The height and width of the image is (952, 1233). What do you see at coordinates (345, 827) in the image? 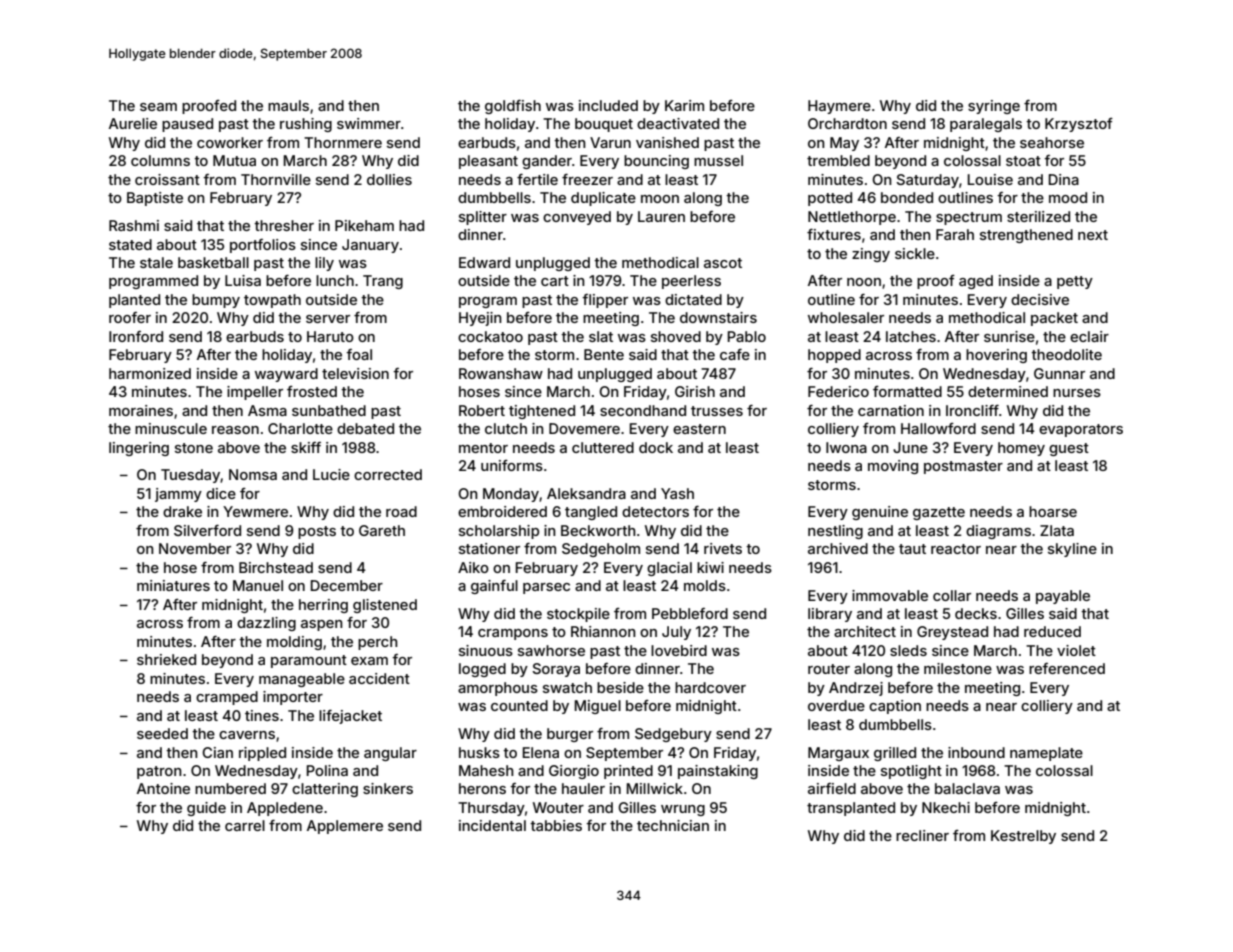
I see `Applemere` at bounding box center [345, 827].
